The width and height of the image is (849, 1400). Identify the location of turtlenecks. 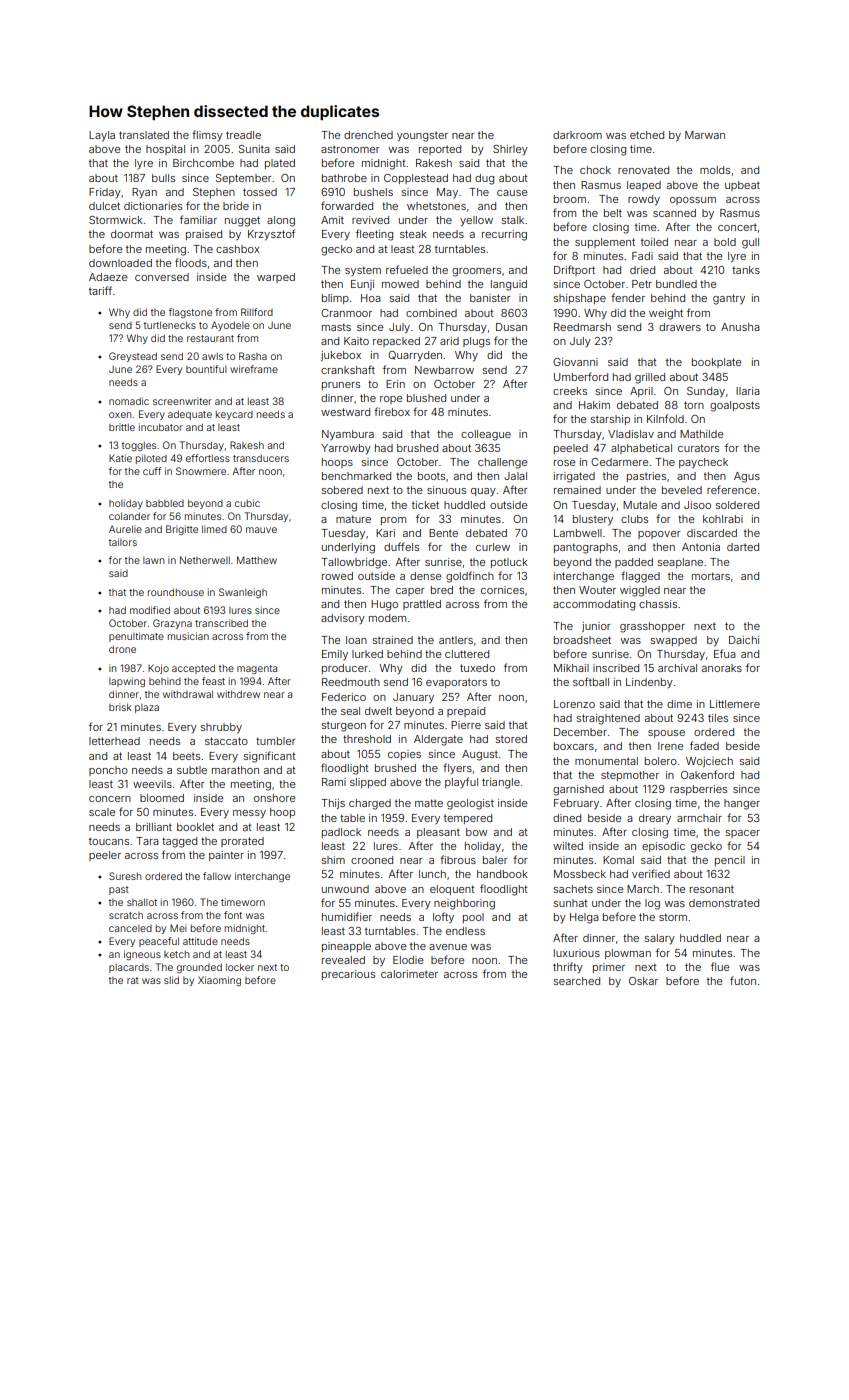
(170, 325).
